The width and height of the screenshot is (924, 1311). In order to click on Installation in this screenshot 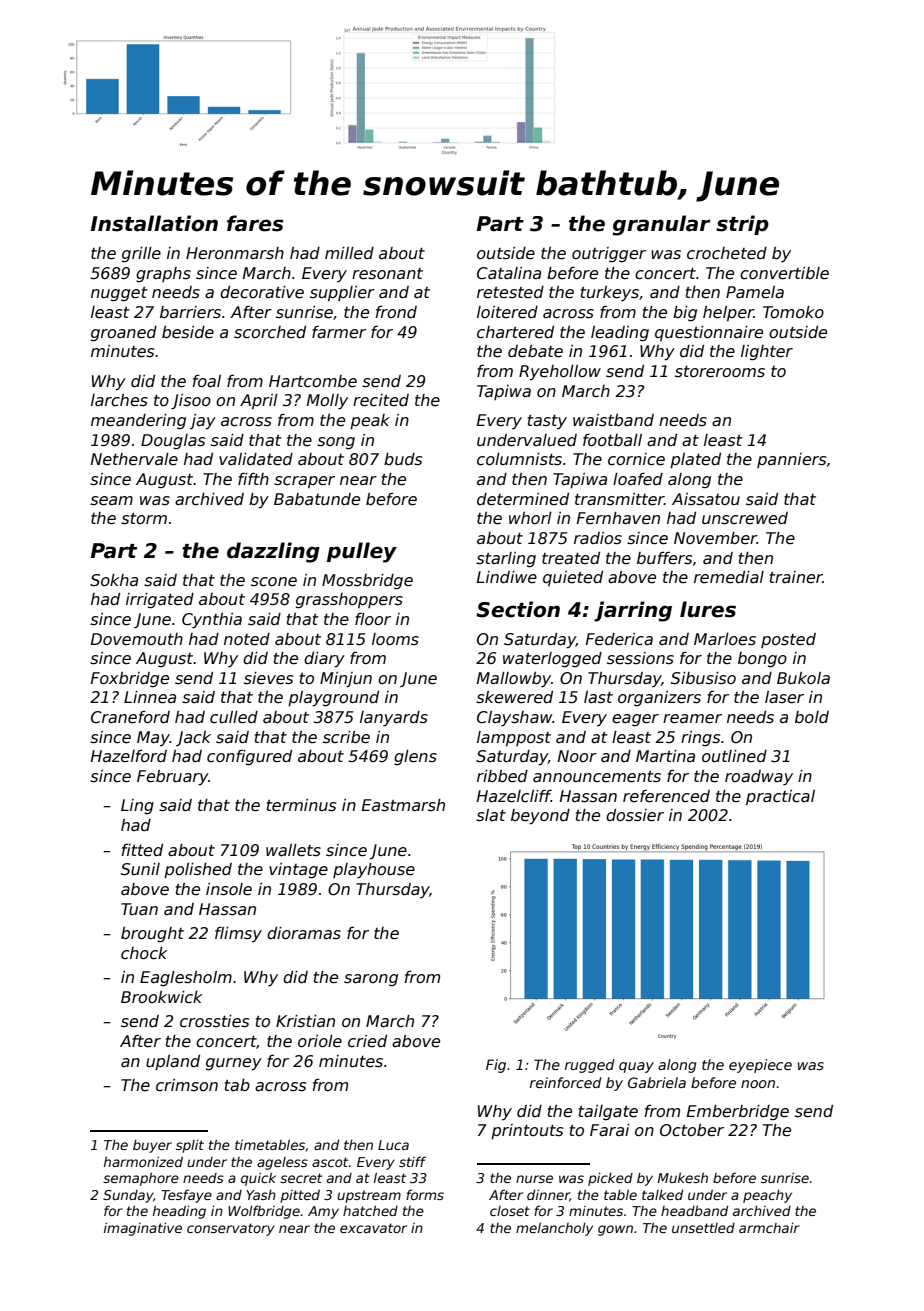, I will do `click(154, 223)`.
